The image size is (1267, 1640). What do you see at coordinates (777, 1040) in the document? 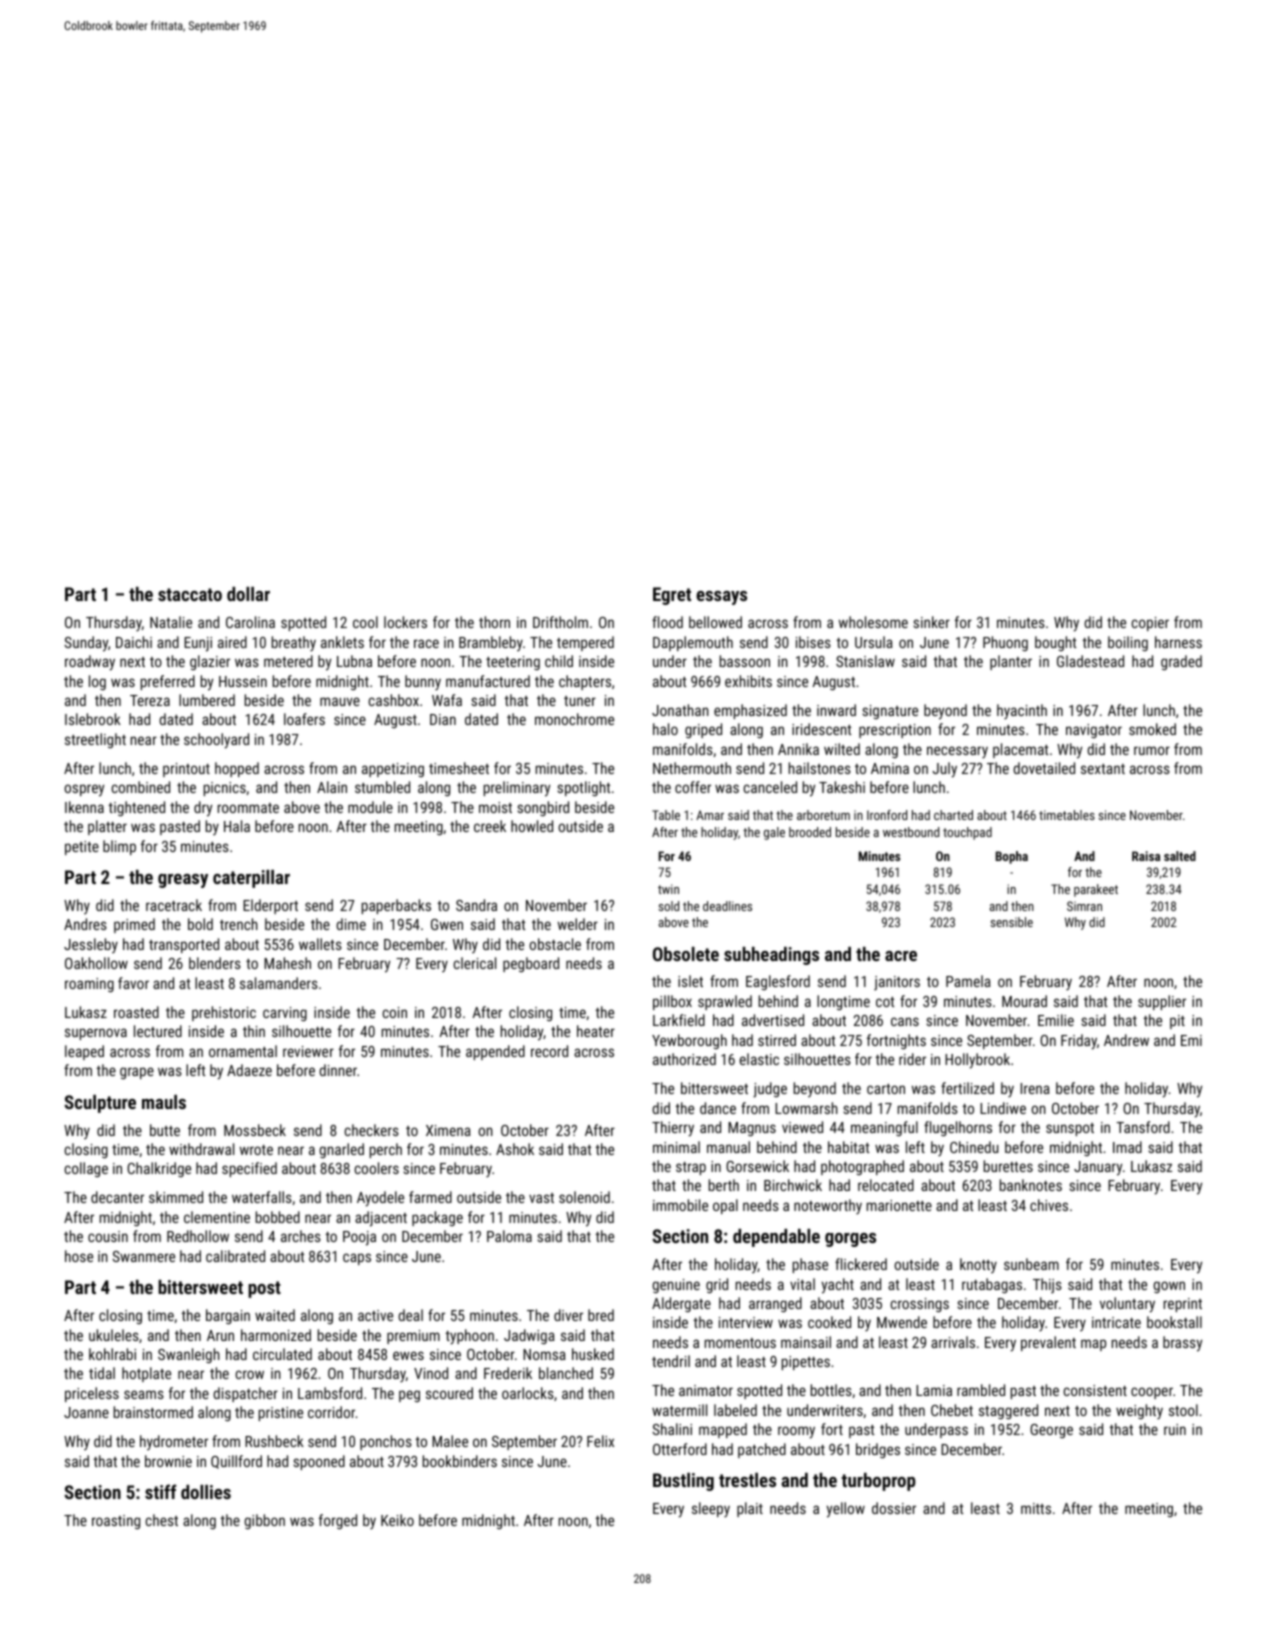
I see `stirred` at bounding box center [777, 1040].
